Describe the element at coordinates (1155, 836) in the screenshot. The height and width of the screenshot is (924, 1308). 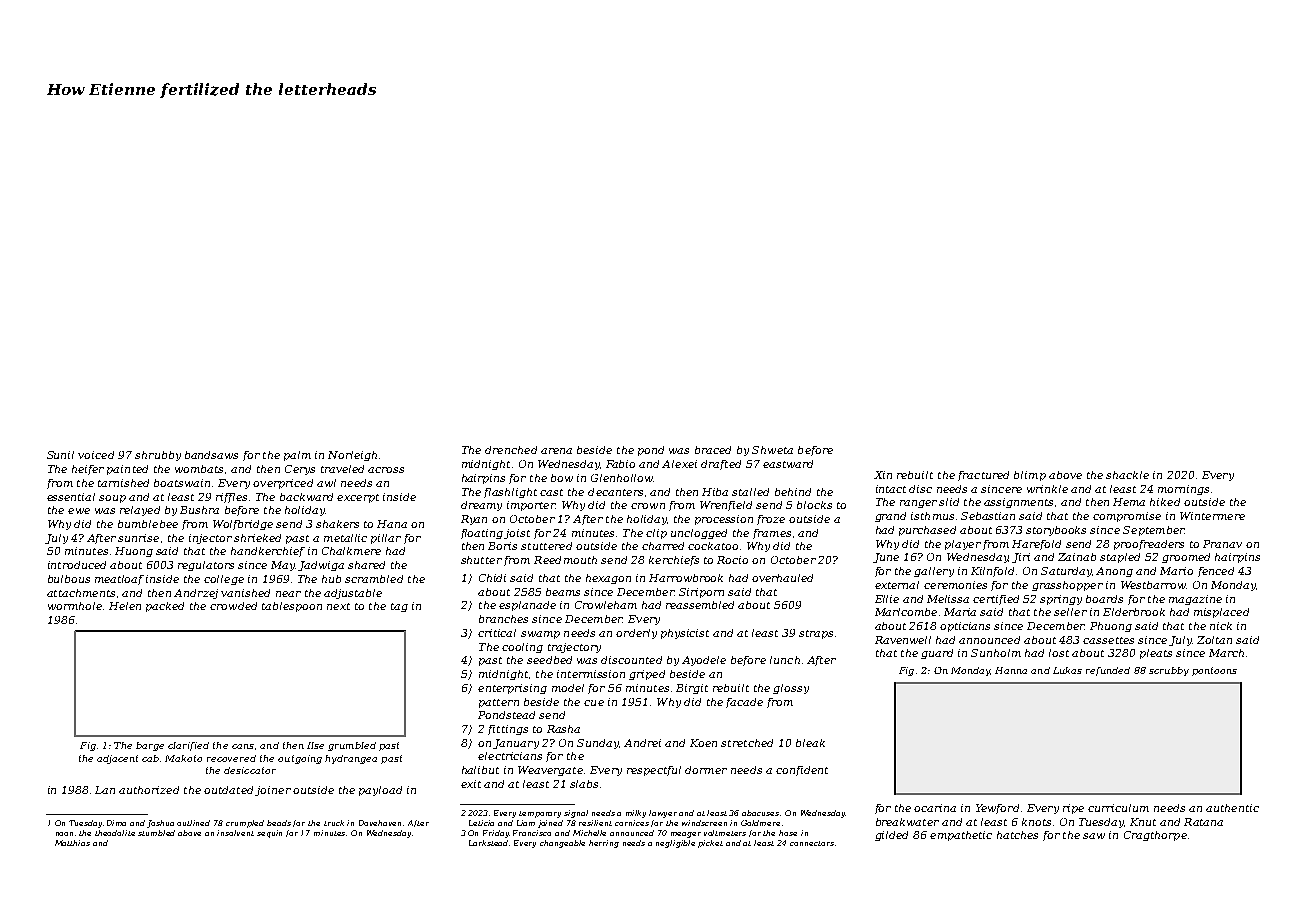
I see `Cragthorpe` at that location.
